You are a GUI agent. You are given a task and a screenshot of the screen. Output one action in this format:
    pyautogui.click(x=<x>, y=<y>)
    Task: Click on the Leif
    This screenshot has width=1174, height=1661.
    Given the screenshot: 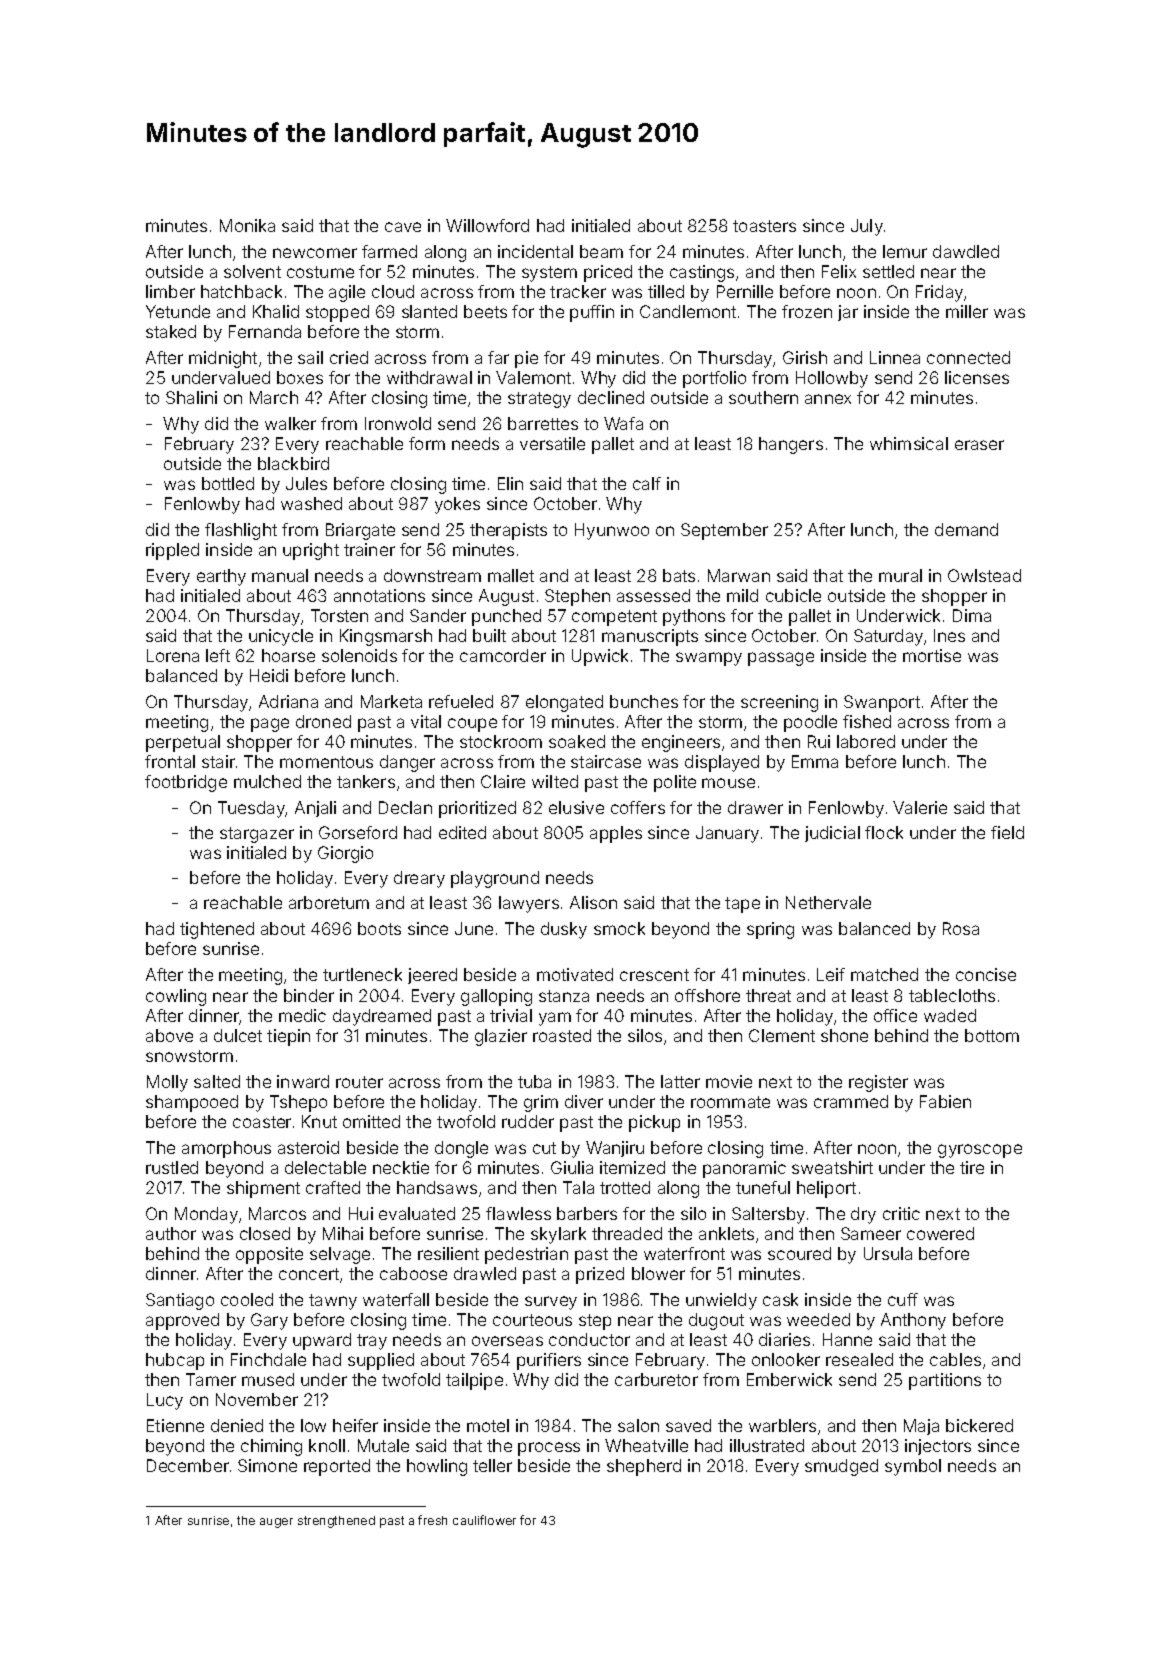 What is the action you would take?
    pyautogui.click(x=831, y=974)
